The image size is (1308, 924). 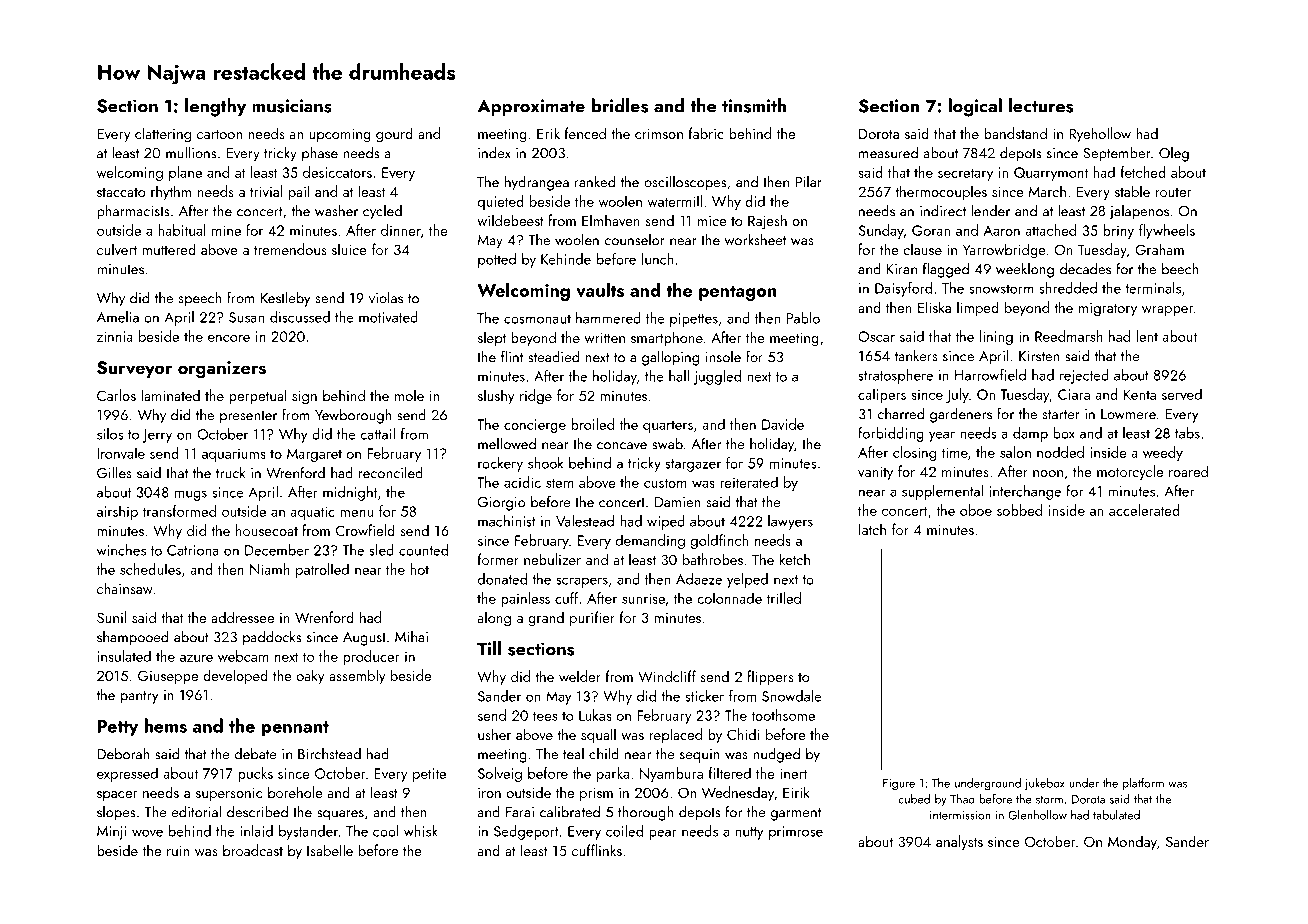 What do you see at coordinates (116, 395) in the document?
I see `Carlos` at bounding box center [116, 395].
